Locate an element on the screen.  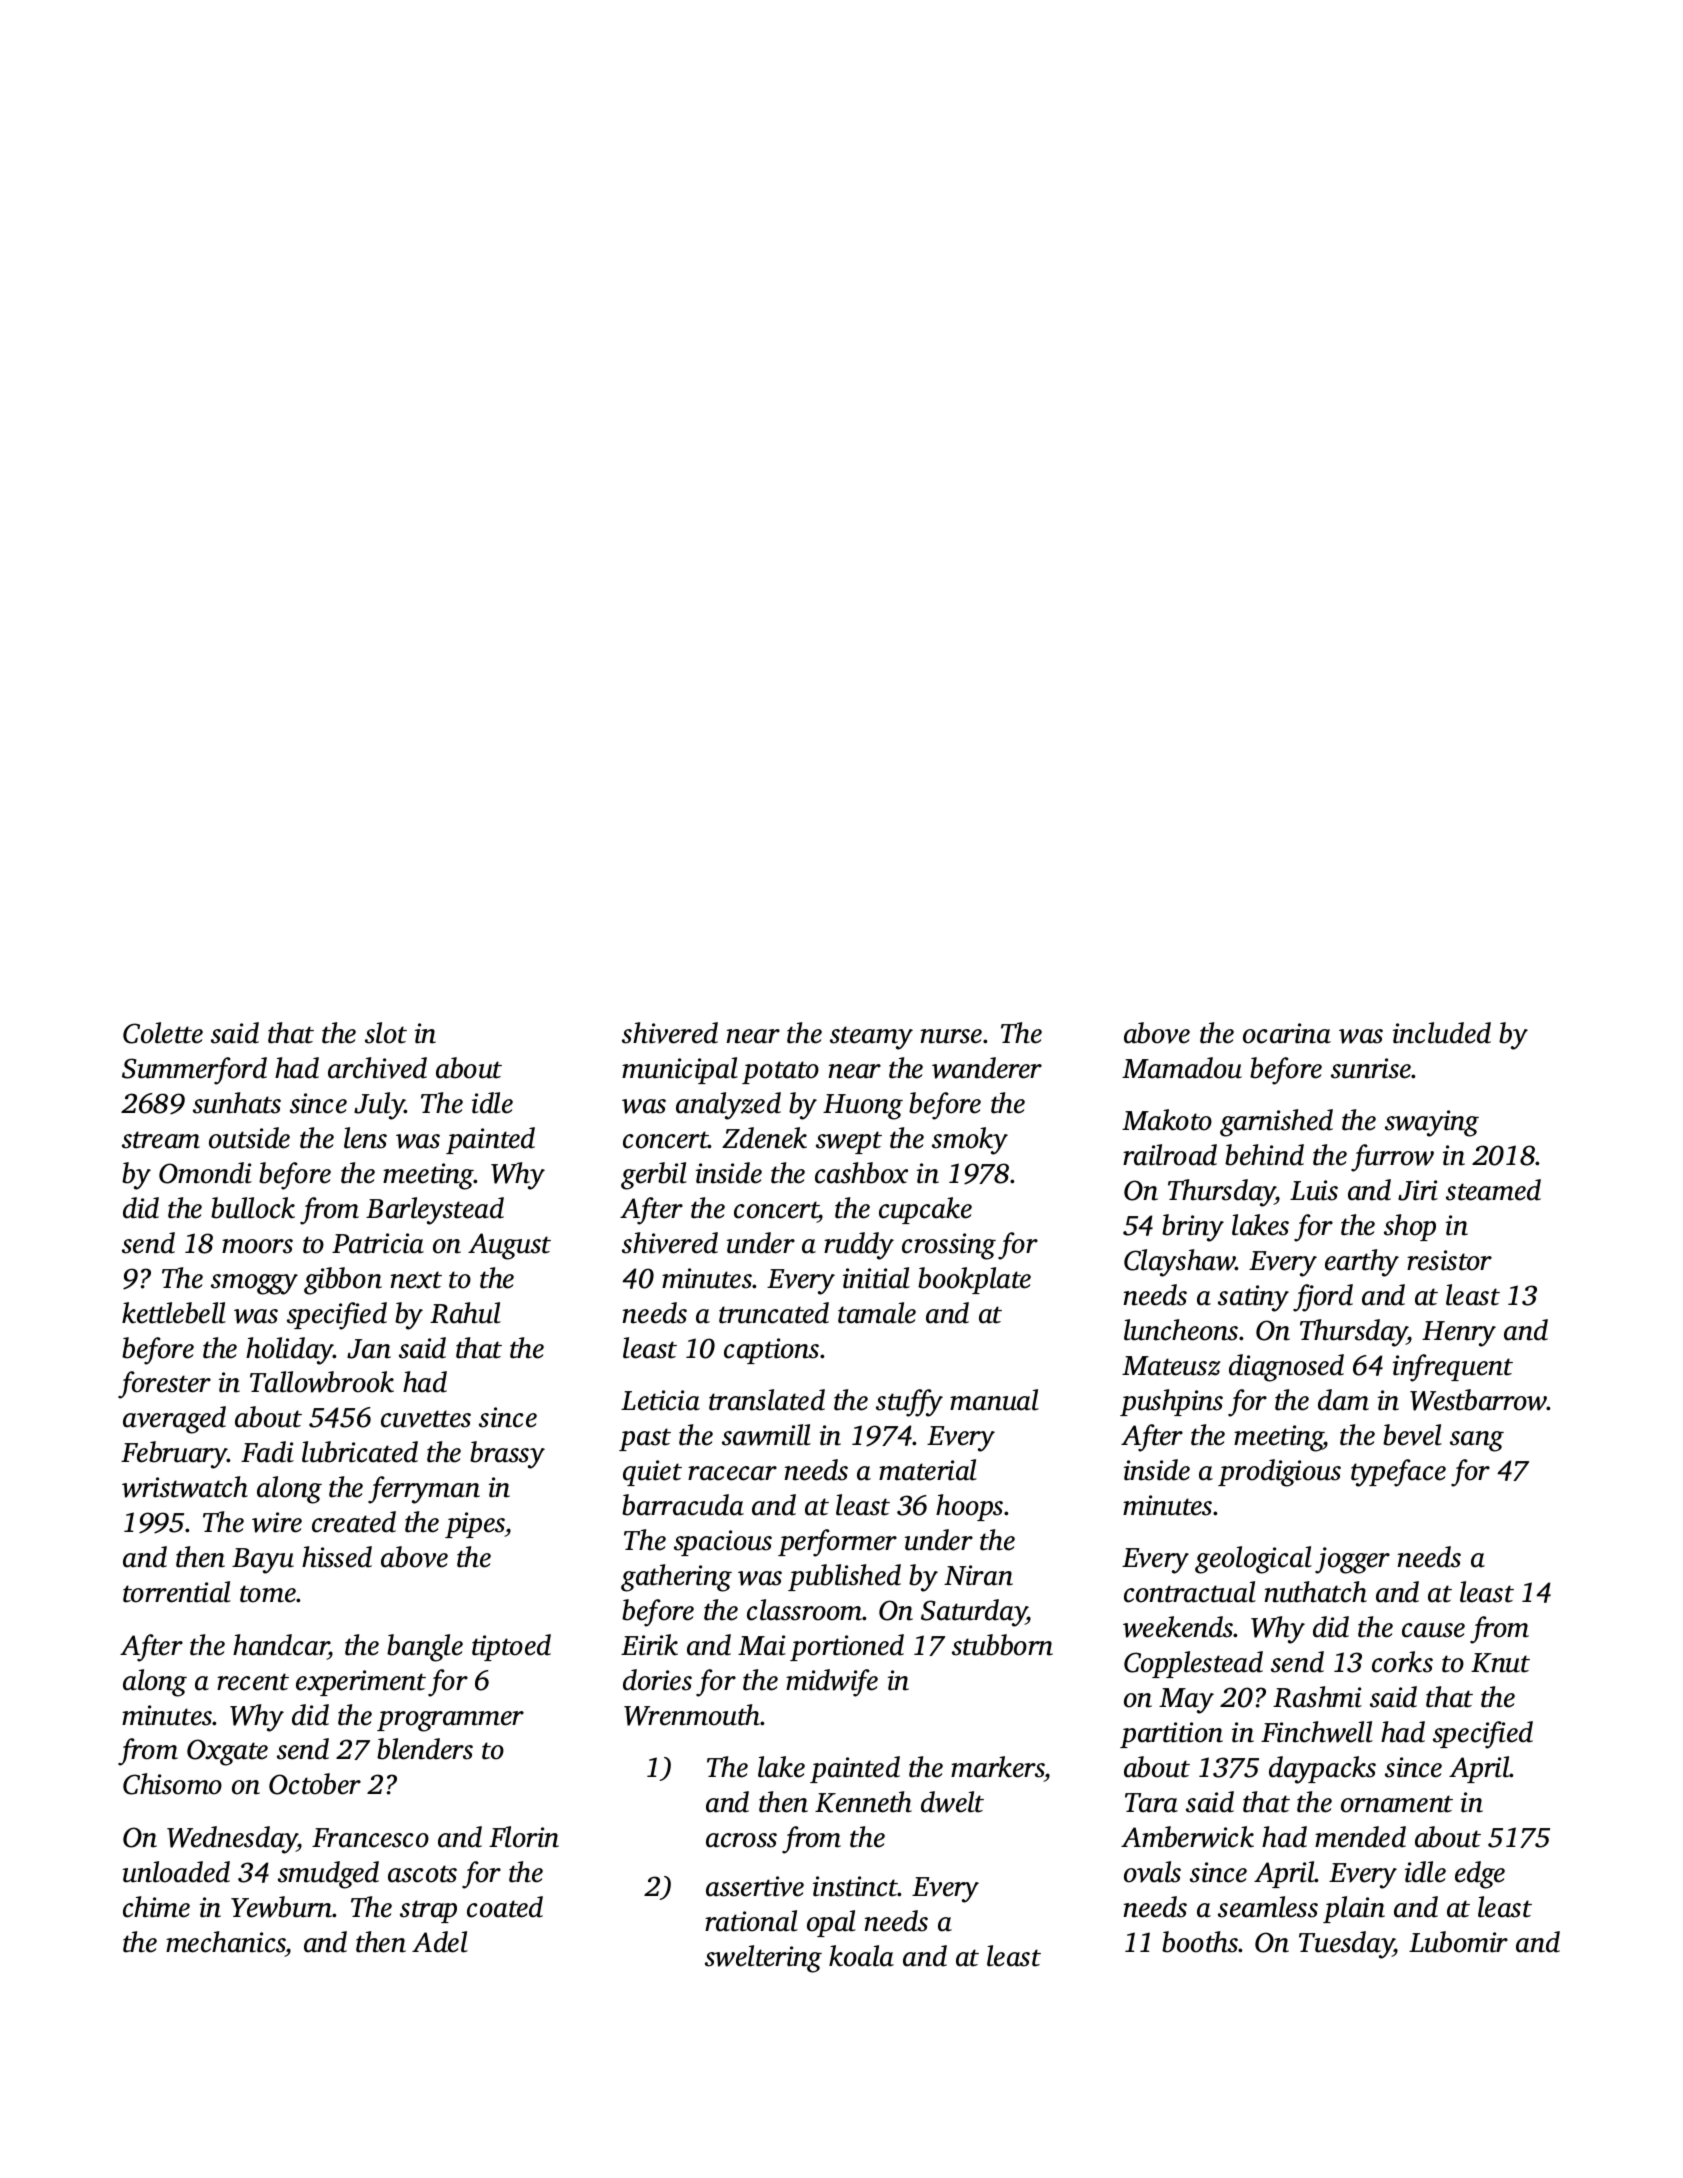
slot is located at coordinates (386, 1033).
